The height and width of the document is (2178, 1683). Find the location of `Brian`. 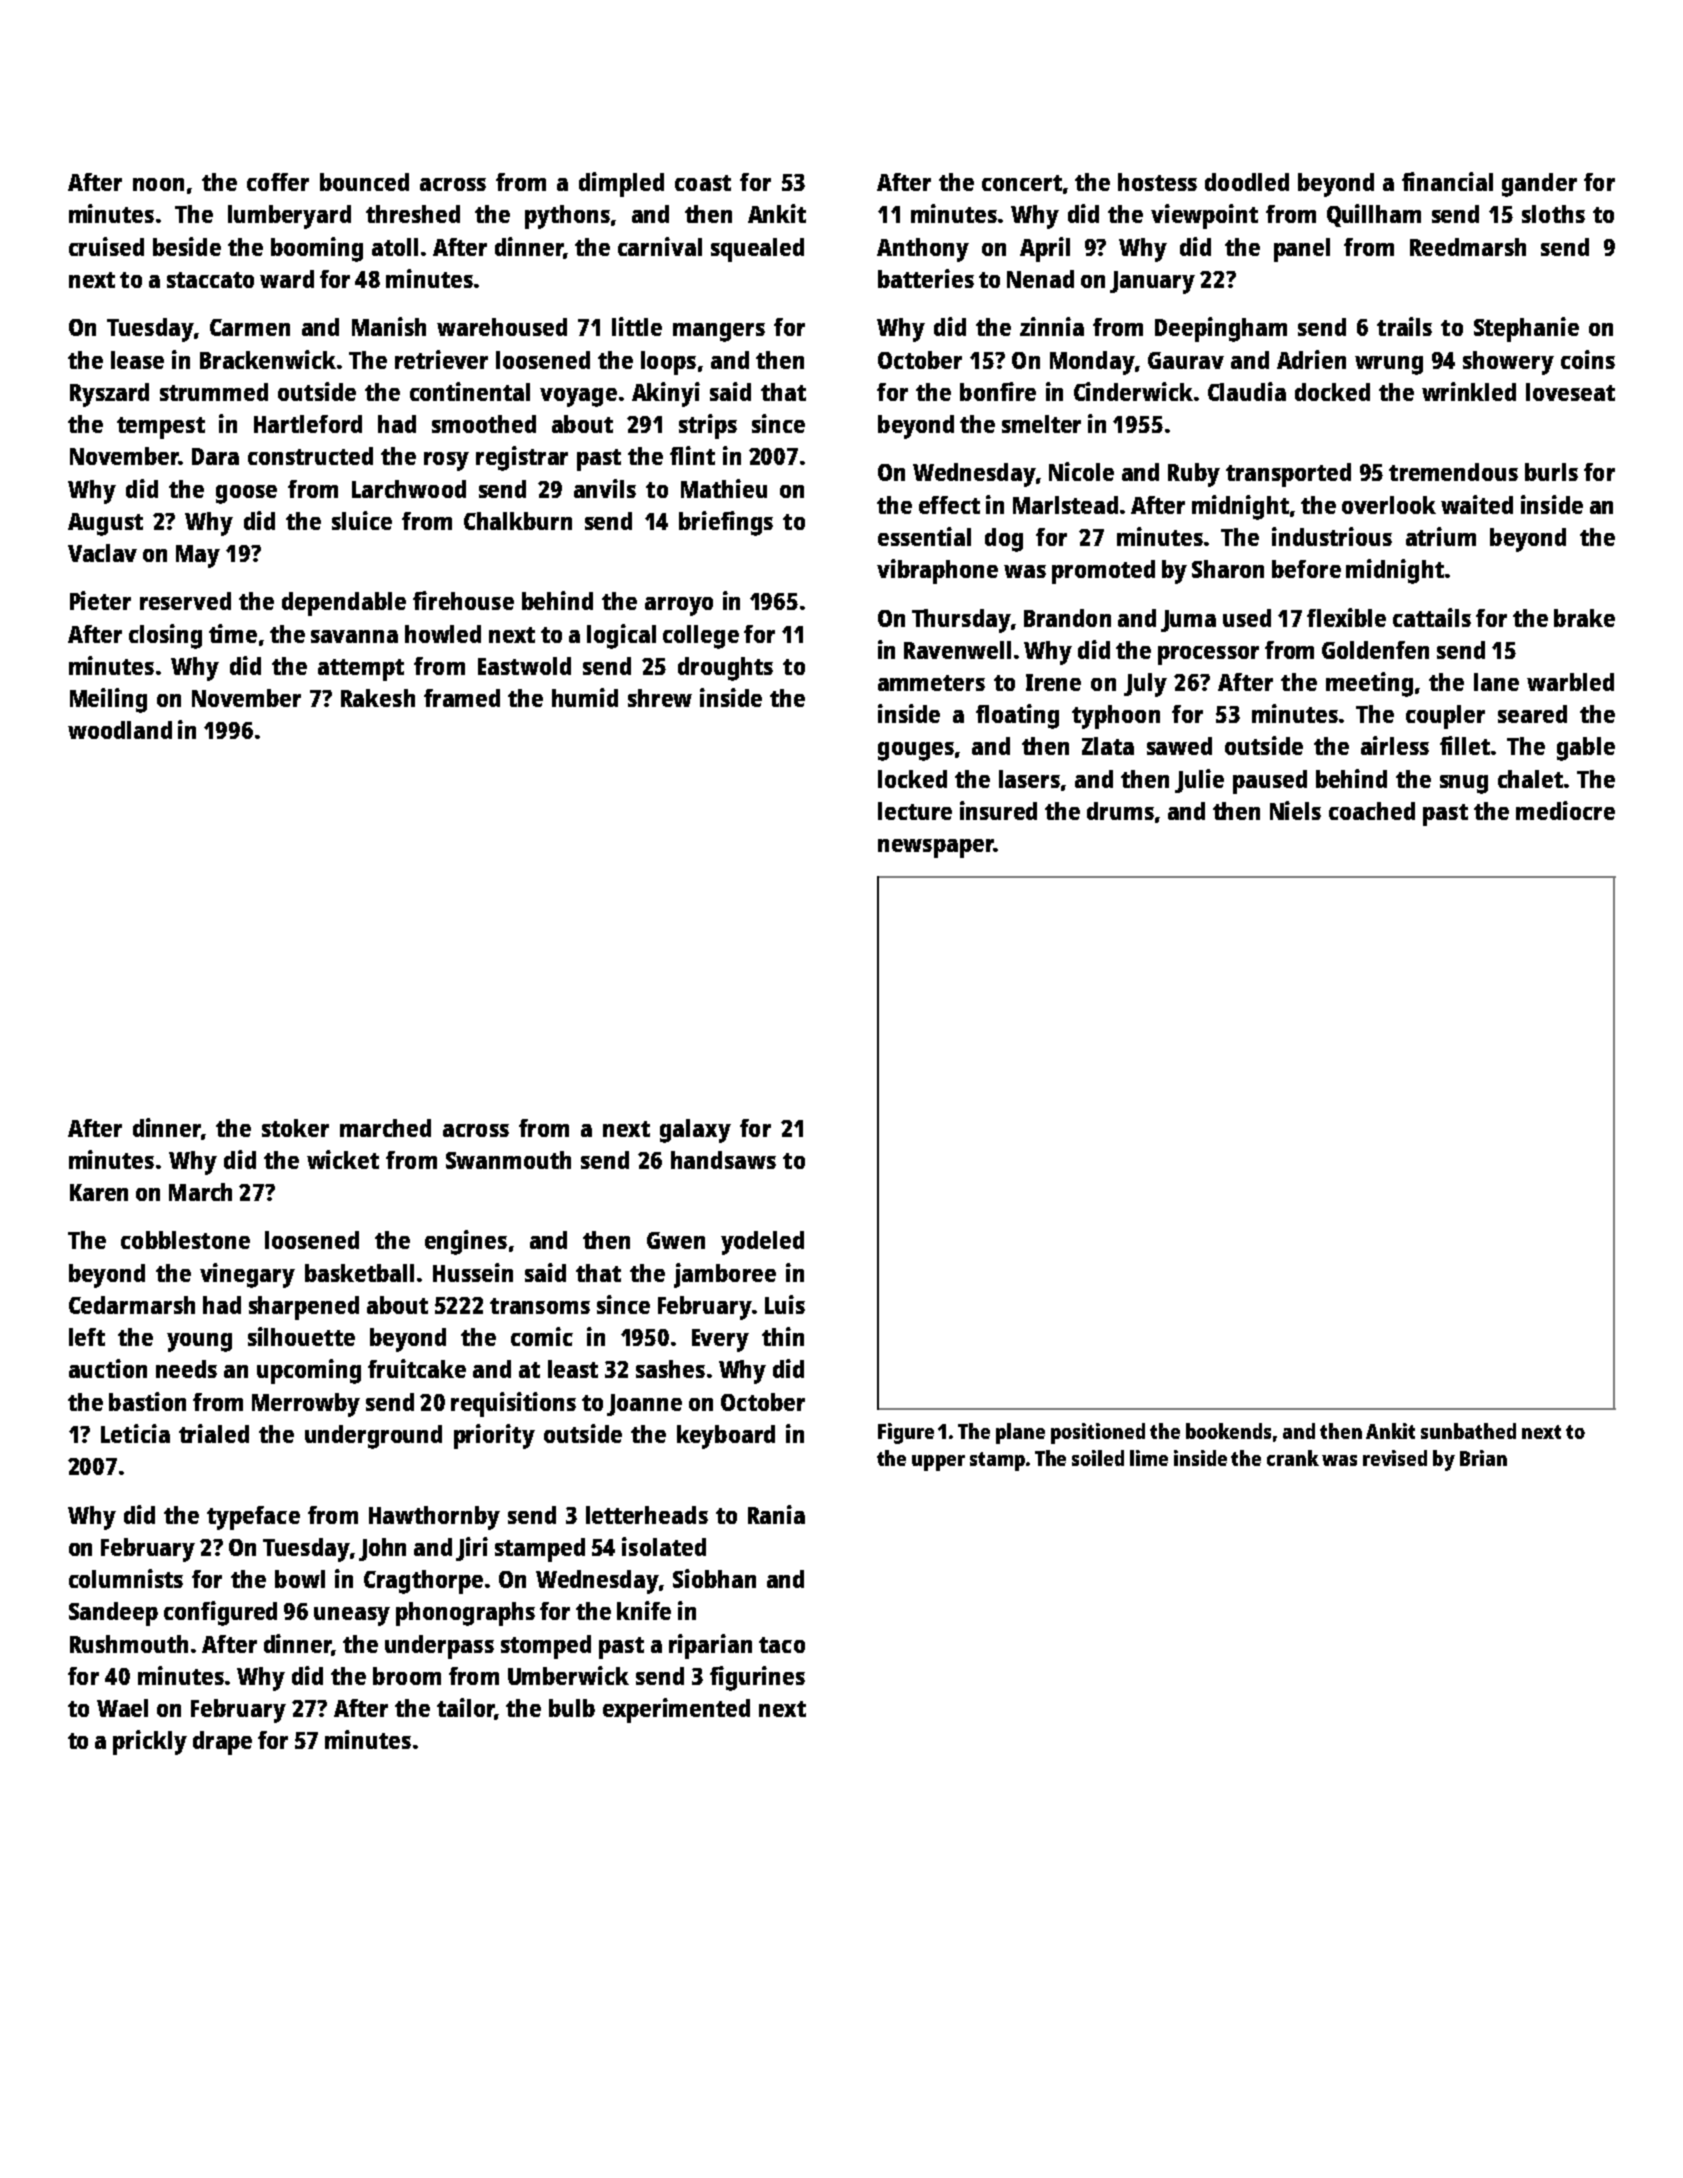

Brian is located at coordinates (1483, 1458).
